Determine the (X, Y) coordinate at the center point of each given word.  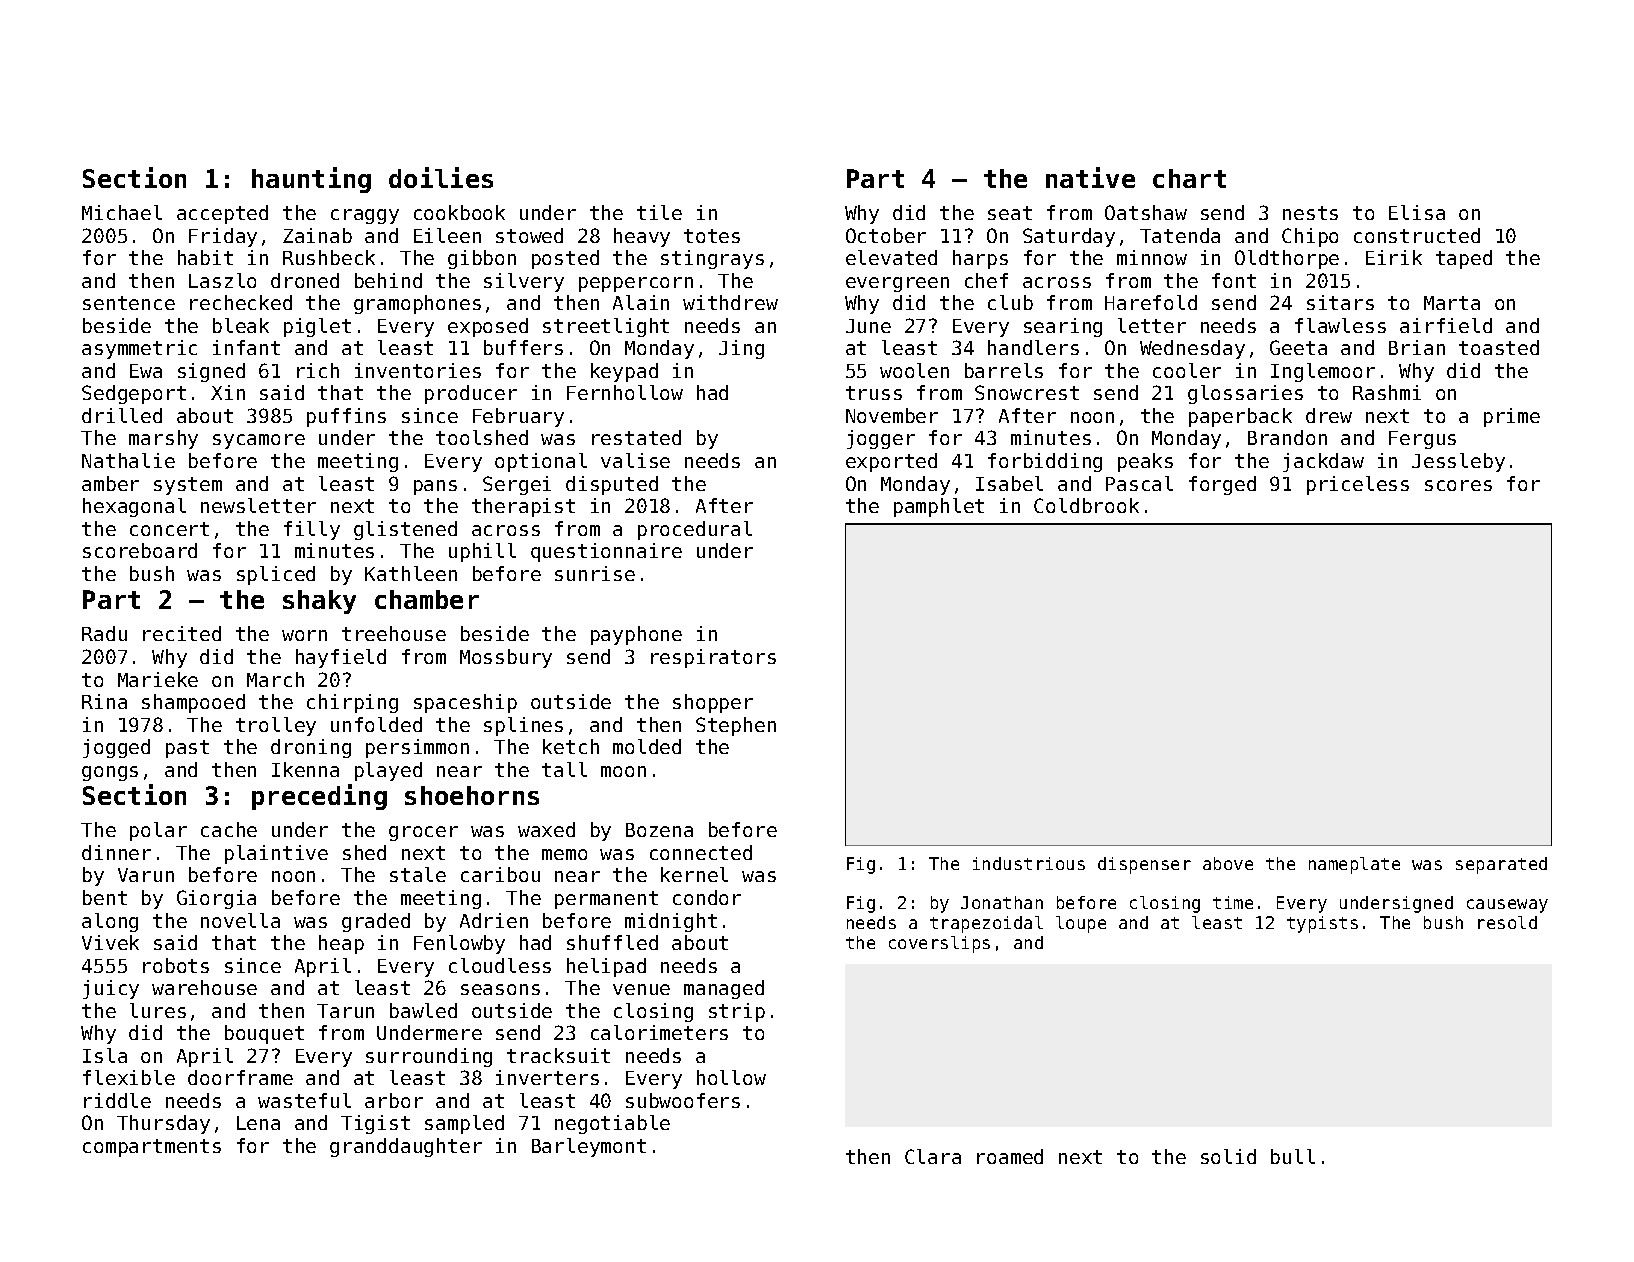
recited (182, 633)
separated (1501, 865)
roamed (1010, 1156)
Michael (122, 212)
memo (564, 854)
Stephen (736, 726)
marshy (163, 439)
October (886, 235)
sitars (1340, 302)
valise (635, 460)
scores (1458, 485)
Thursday (163, 1124)
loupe (1081, 924)
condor (707, 897)
